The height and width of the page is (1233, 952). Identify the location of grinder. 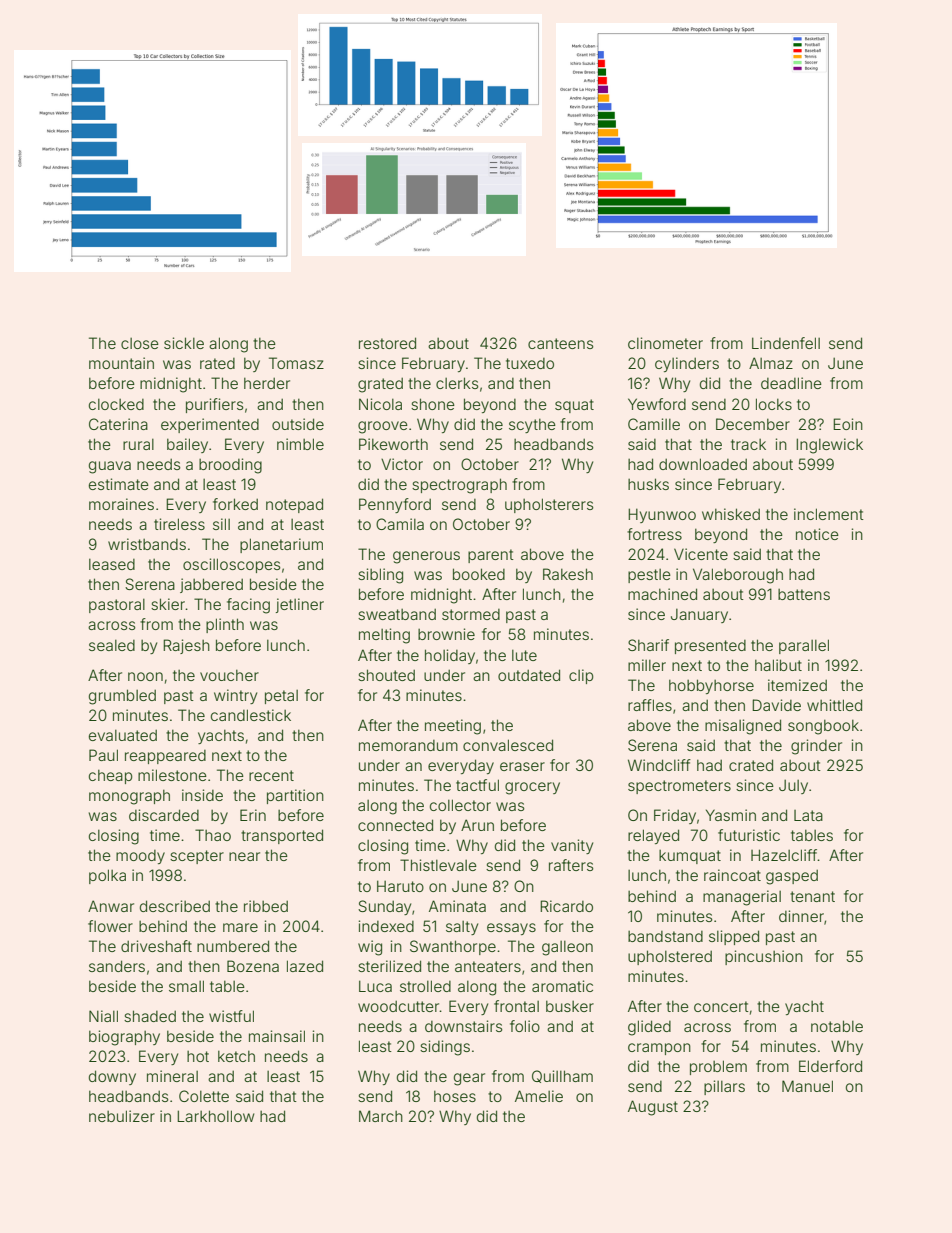
(816, 747).
